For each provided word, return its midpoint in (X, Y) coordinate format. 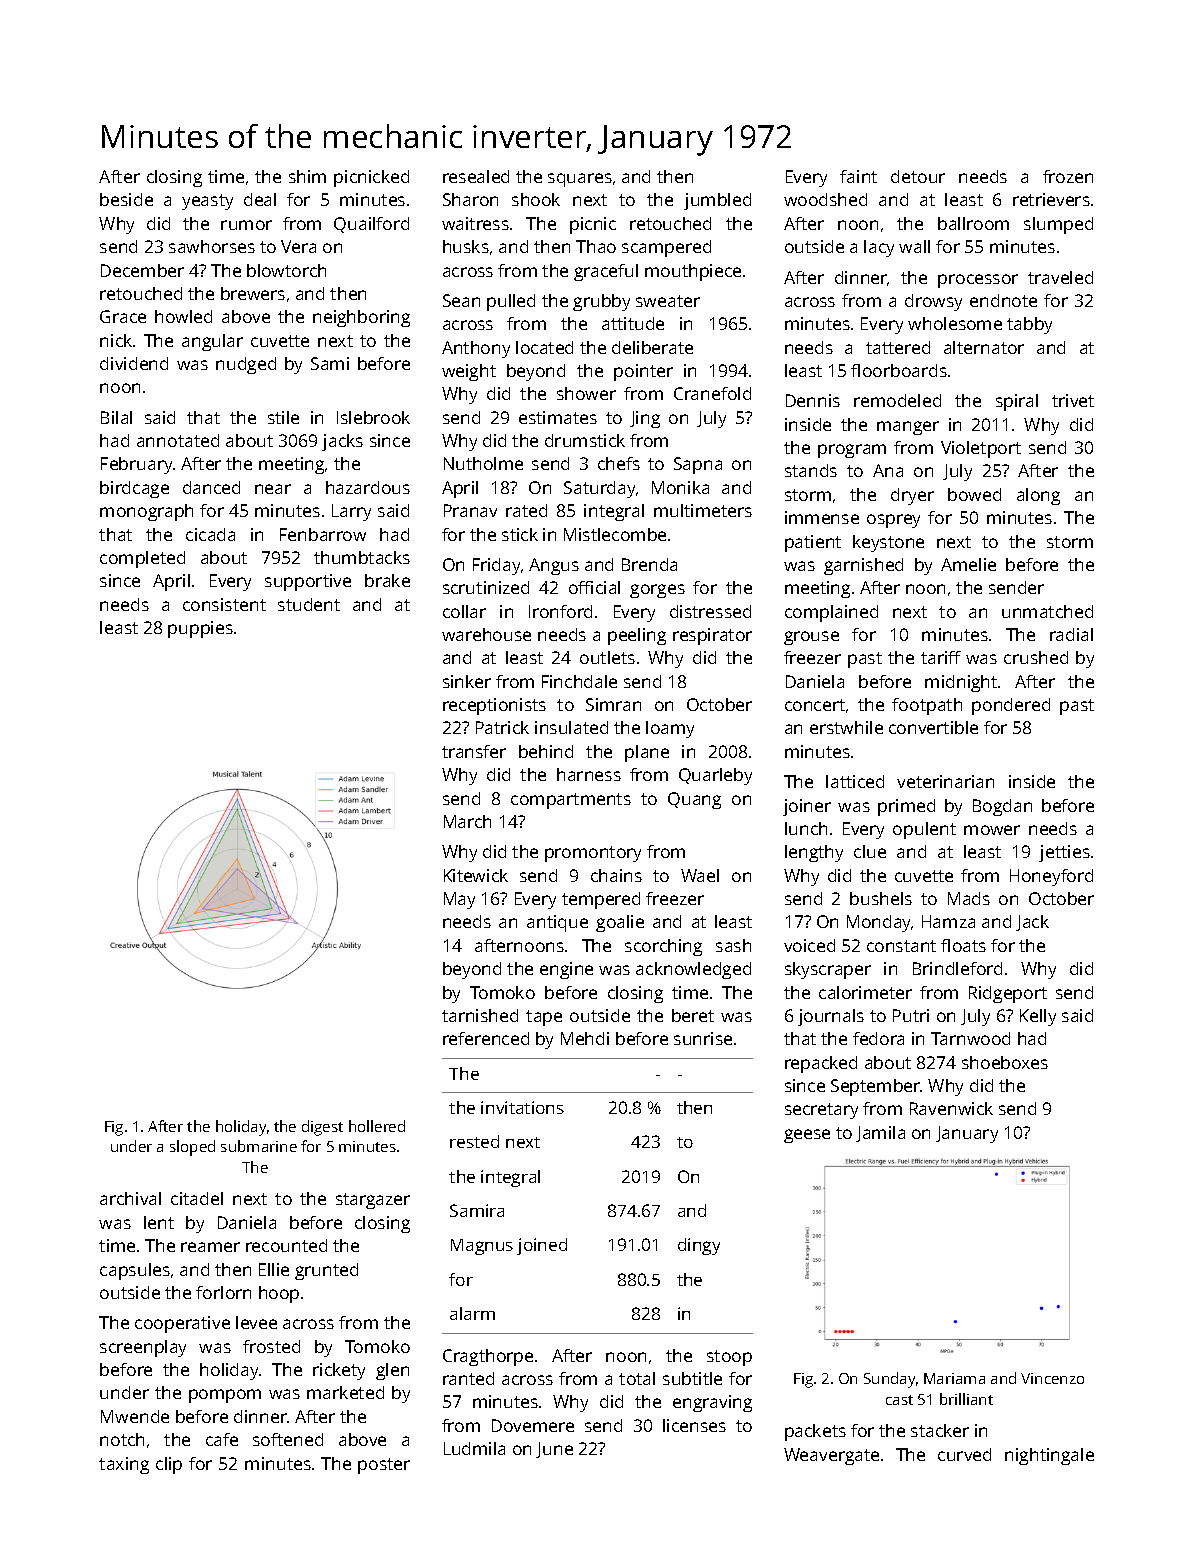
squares (580, 180)
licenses (694, 1425)
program (852, 451)
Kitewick (476, 875)
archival (130, 1198)
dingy (699, 1246)
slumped (1058, 225)
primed (906, 807)
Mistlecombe (615, 534)
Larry (351, 512)
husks (466, 246)
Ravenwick (951, 1108)
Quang (694, 800)
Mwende (135, 1416)
